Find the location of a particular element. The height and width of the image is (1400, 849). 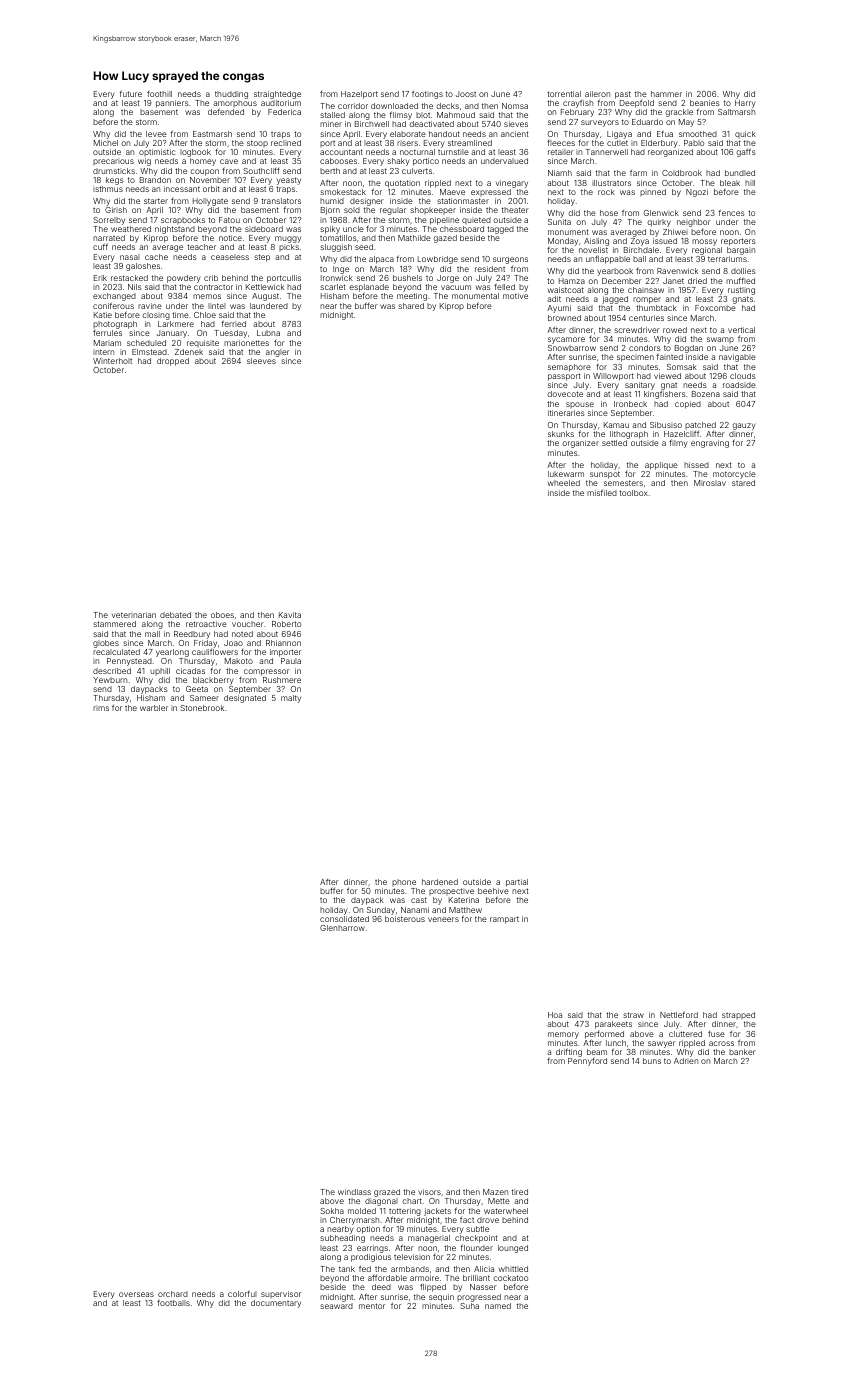

partial is located at coordinates (517, 883).
